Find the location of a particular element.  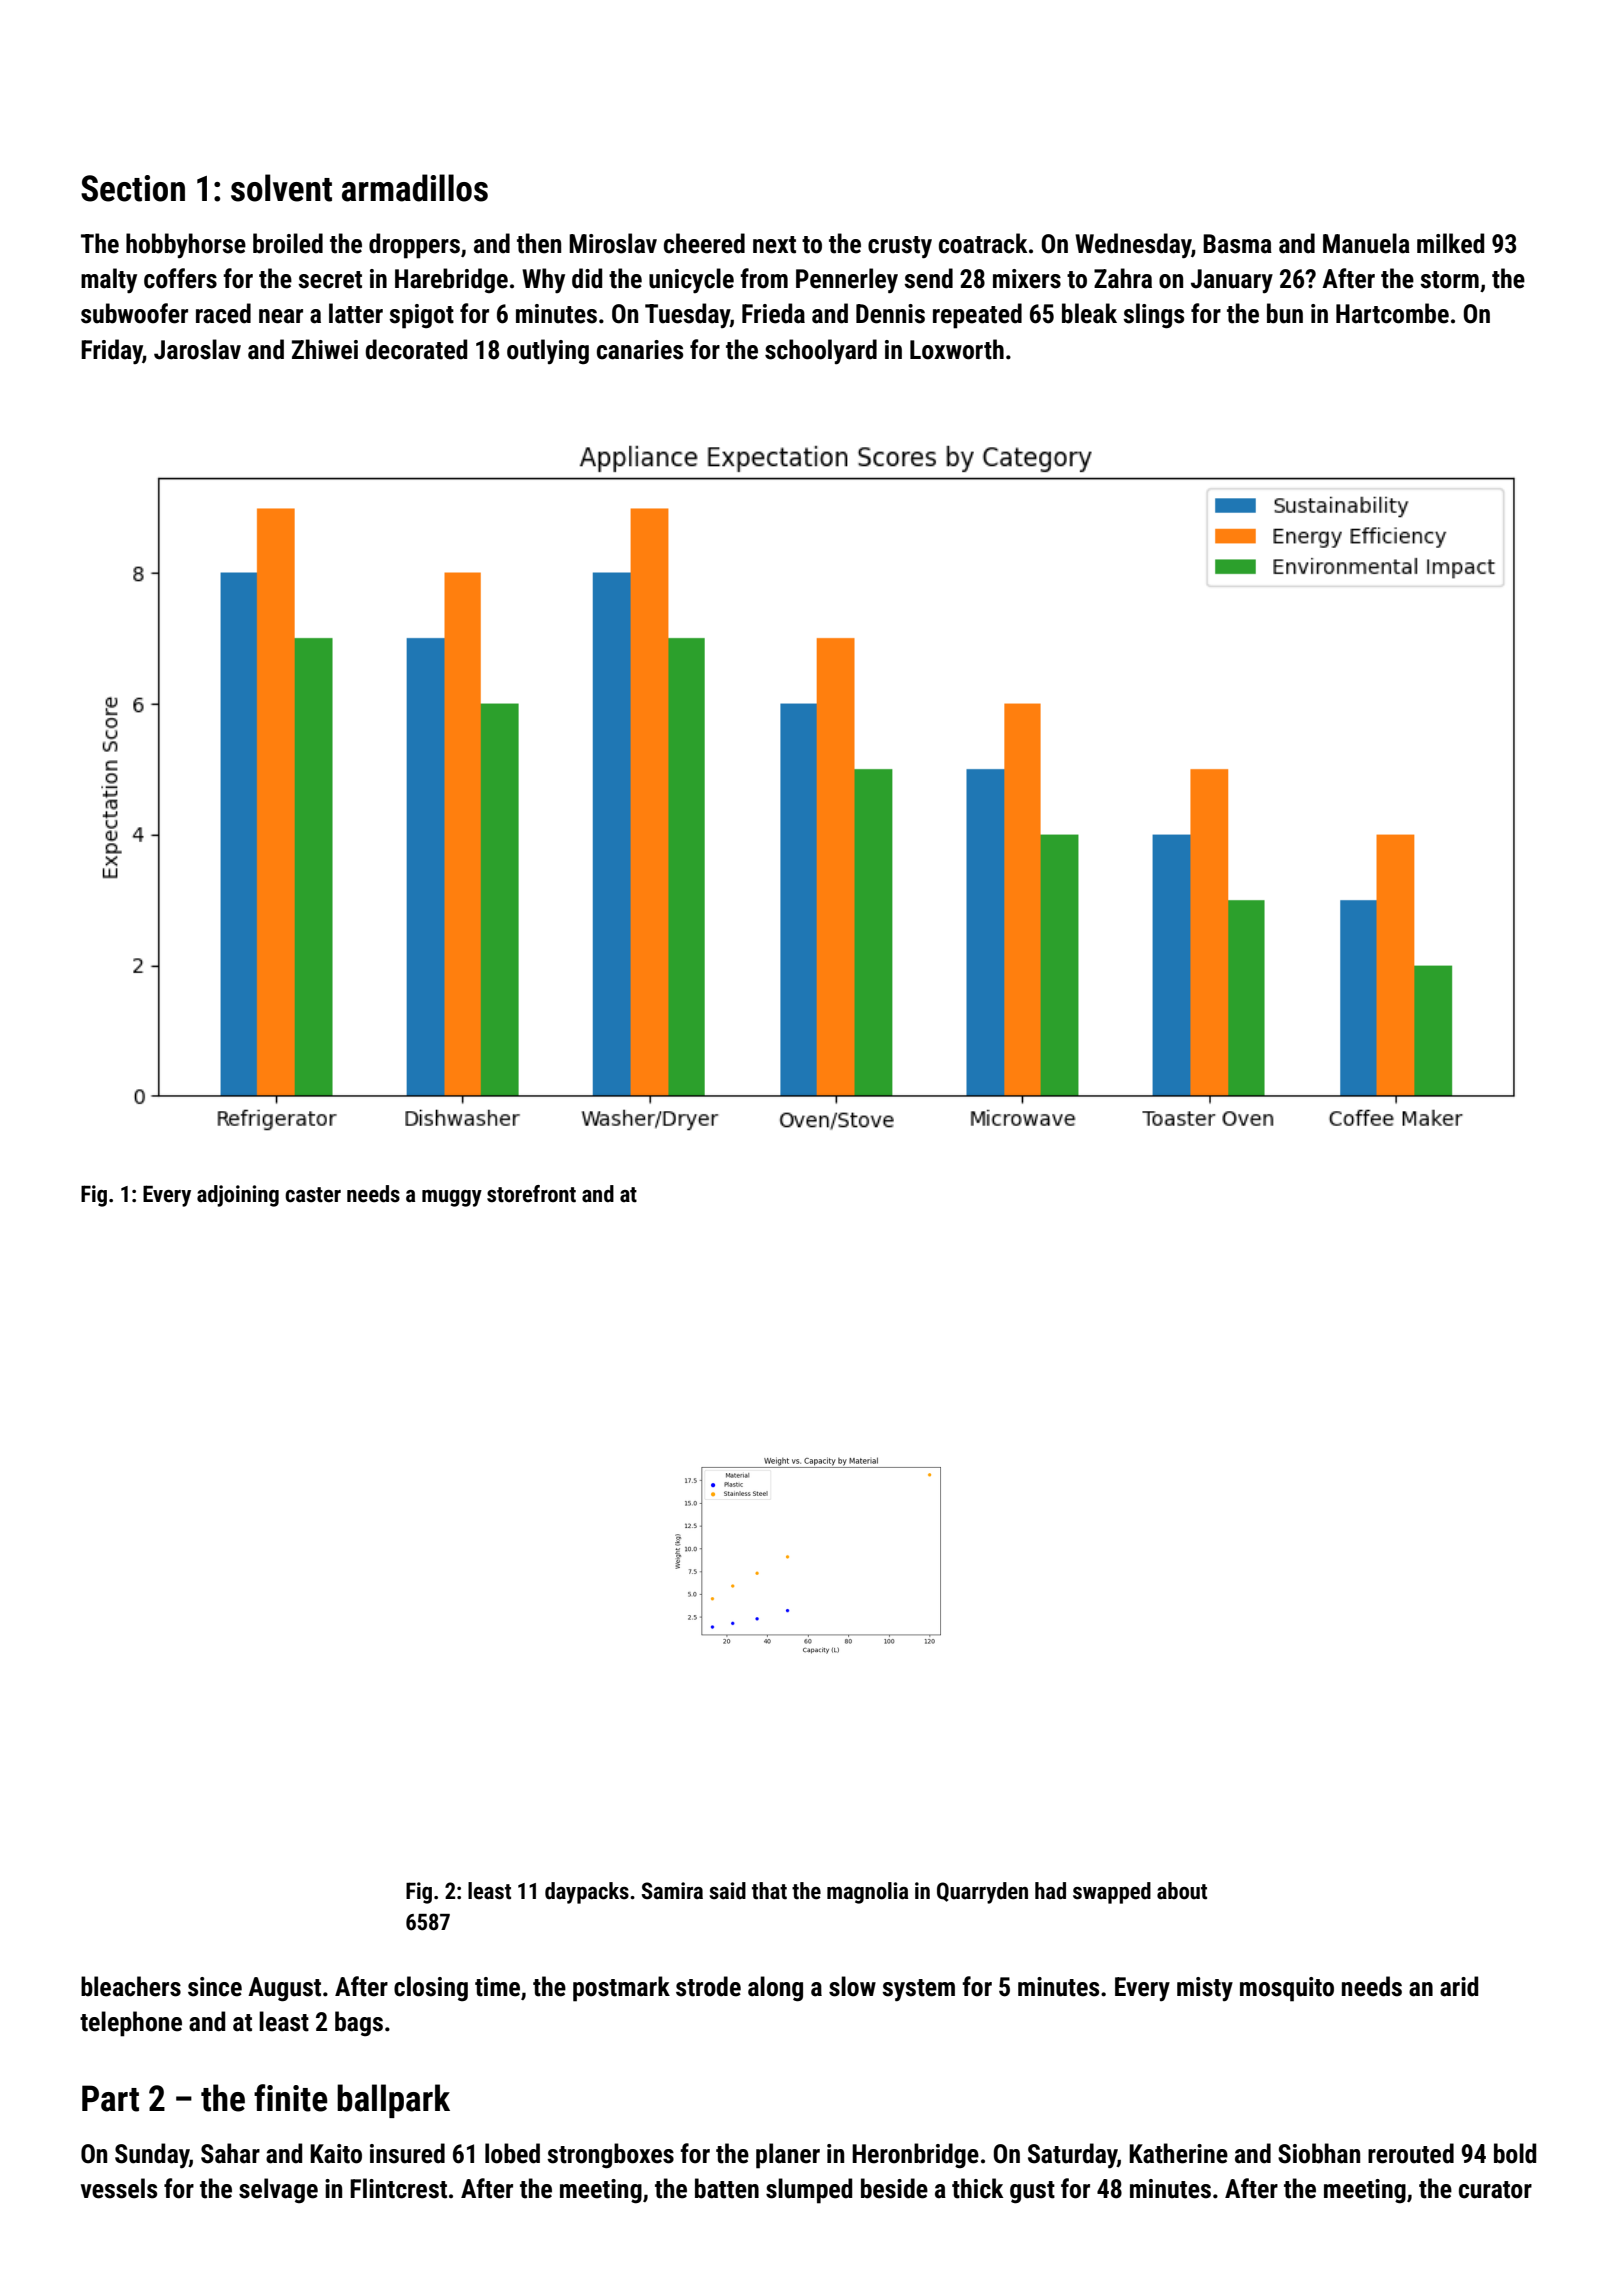

Loxworth is located at coordinates (957, 349).
